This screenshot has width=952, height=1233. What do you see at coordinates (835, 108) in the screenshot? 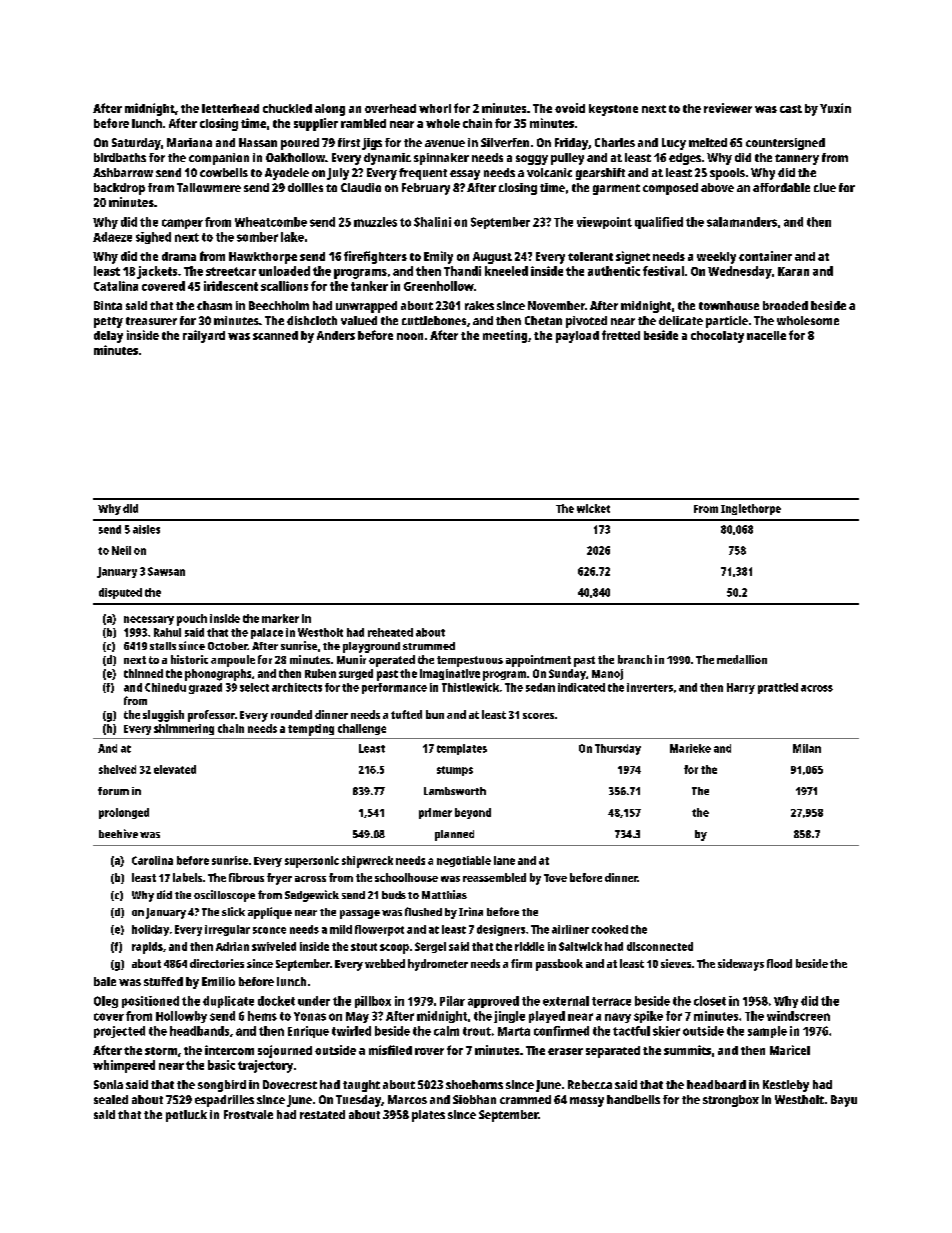
I see `Yuxin` at bounding box center [835, 108].
